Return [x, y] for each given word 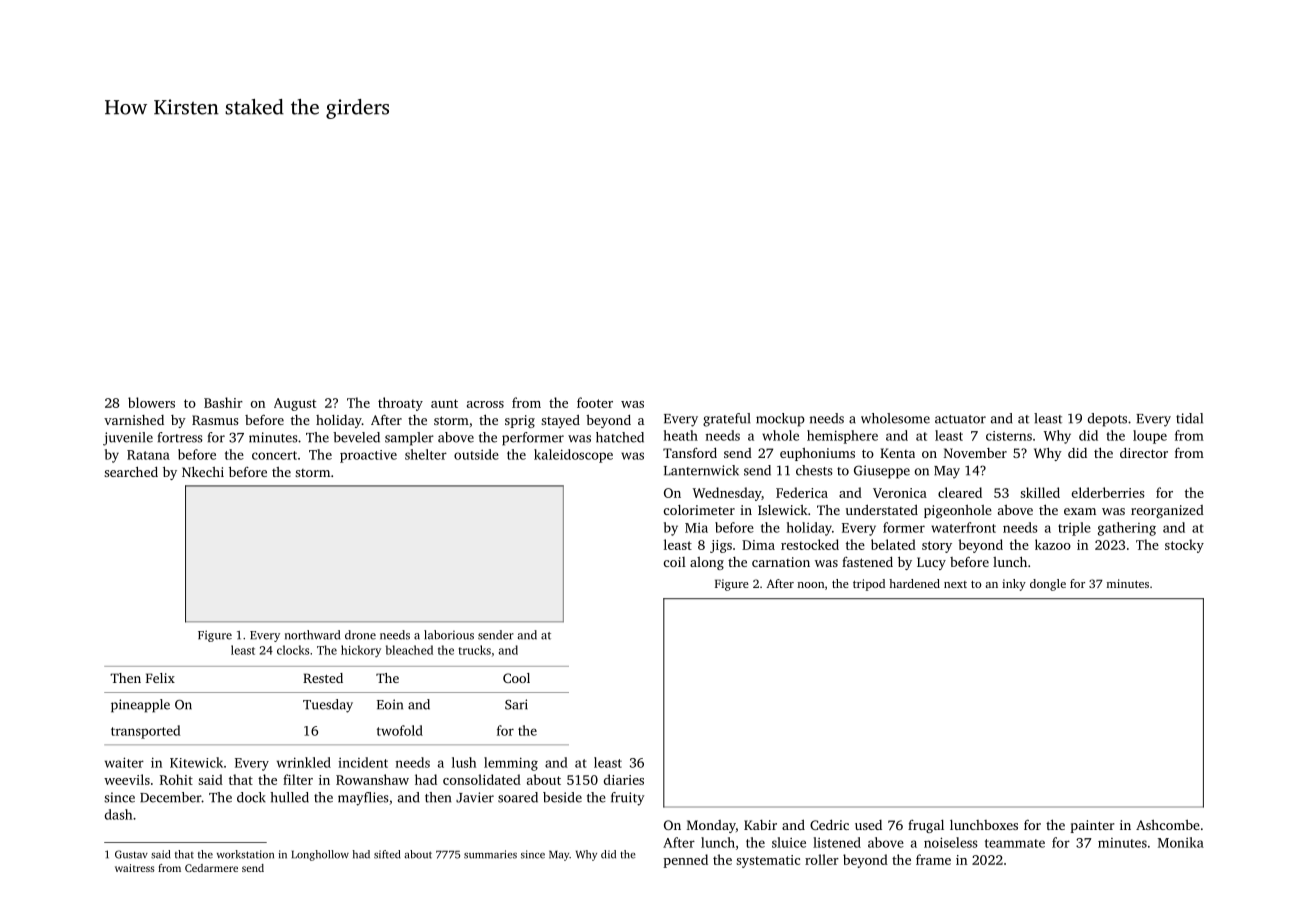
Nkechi [203, 471]
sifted [387, 854]
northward [312, 635]
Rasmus [215, 420]
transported [145, 732]
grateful [727, 420]
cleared [960, 492]
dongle [1048, 585]
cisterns [1009, 436]
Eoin [390, 704]
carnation [781, 562]
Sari [516, 704]
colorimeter [699, 510]
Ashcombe [1168, 825]
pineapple [140, 706]
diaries [624, 779]
